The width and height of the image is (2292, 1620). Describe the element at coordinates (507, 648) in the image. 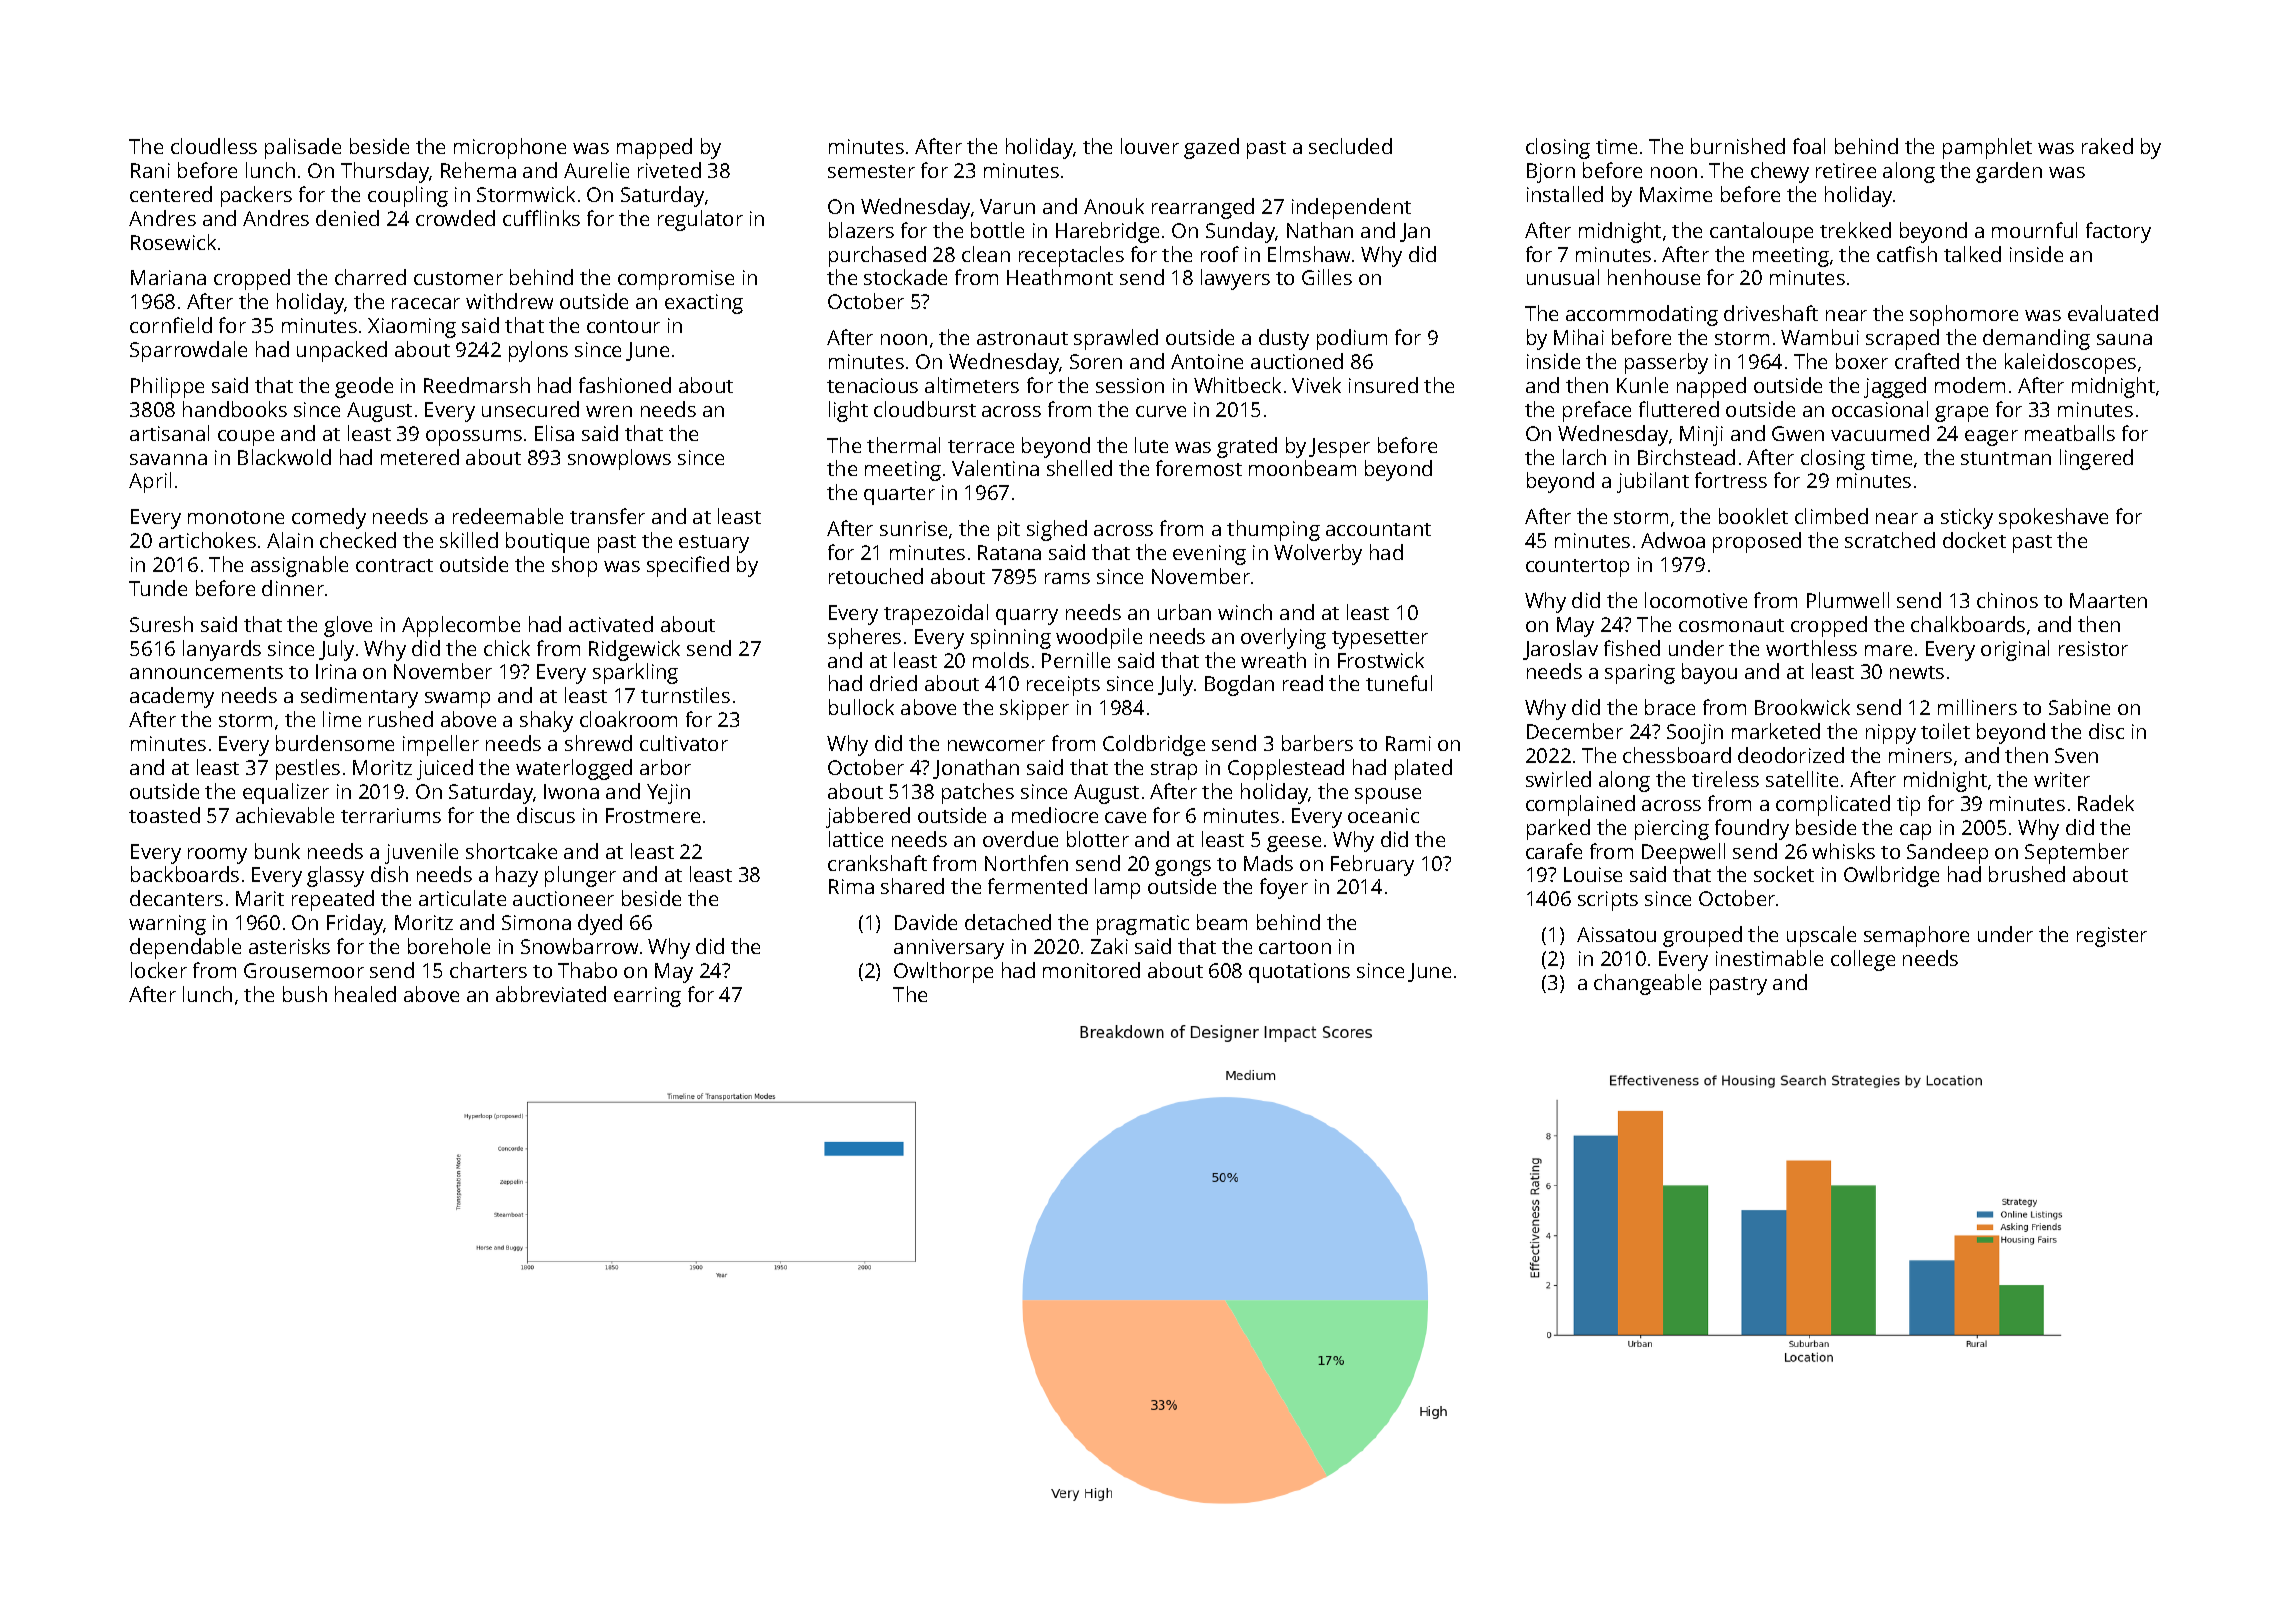

I see `chick` at that location.
